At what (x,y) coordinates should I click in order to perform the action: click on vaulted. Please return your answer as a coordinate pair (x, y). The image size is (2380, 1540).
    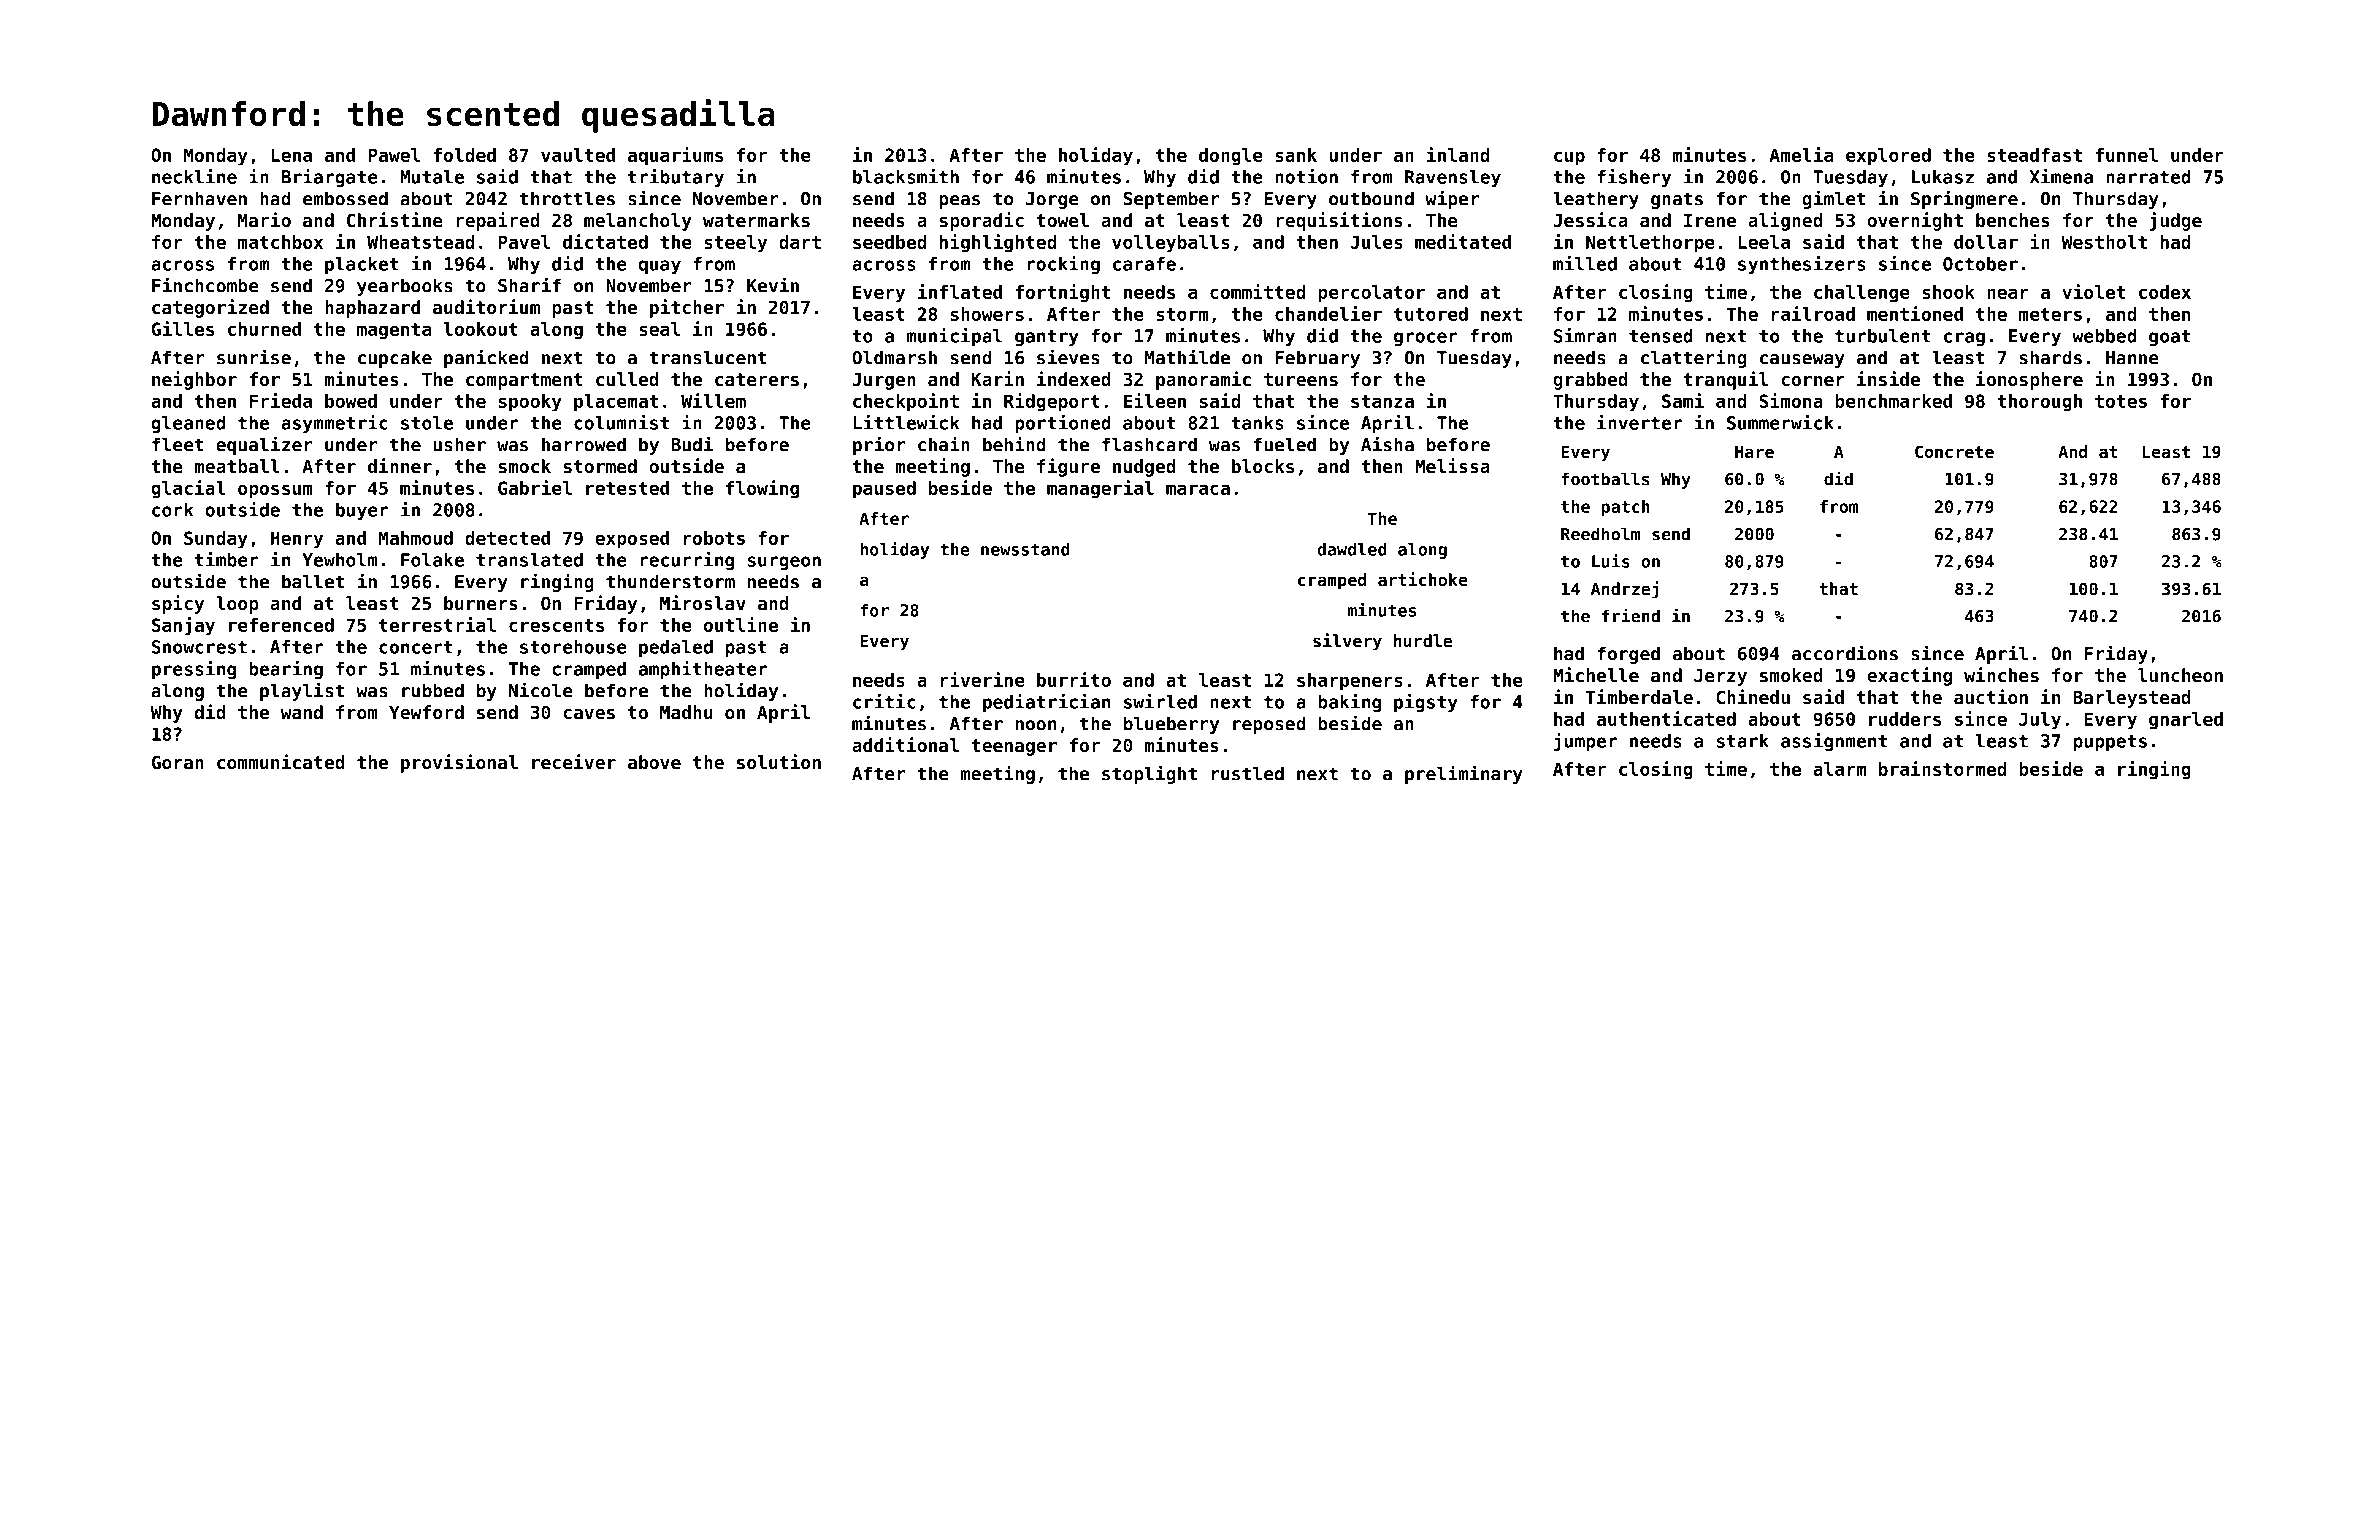
    Looking at the image, I should click on (578, 155).
